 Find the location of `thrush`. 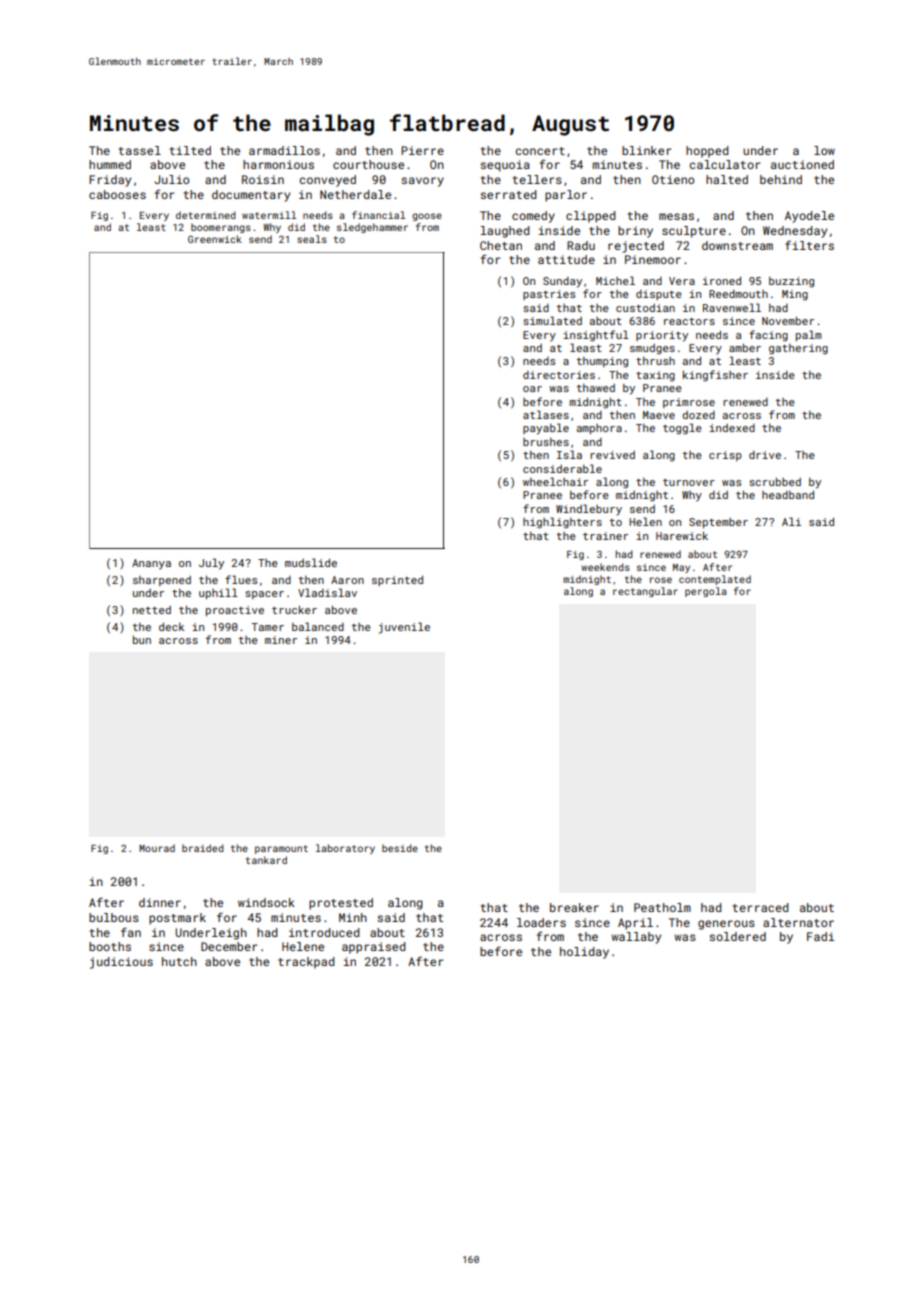

thrush is located at coordinates (655, 361).
